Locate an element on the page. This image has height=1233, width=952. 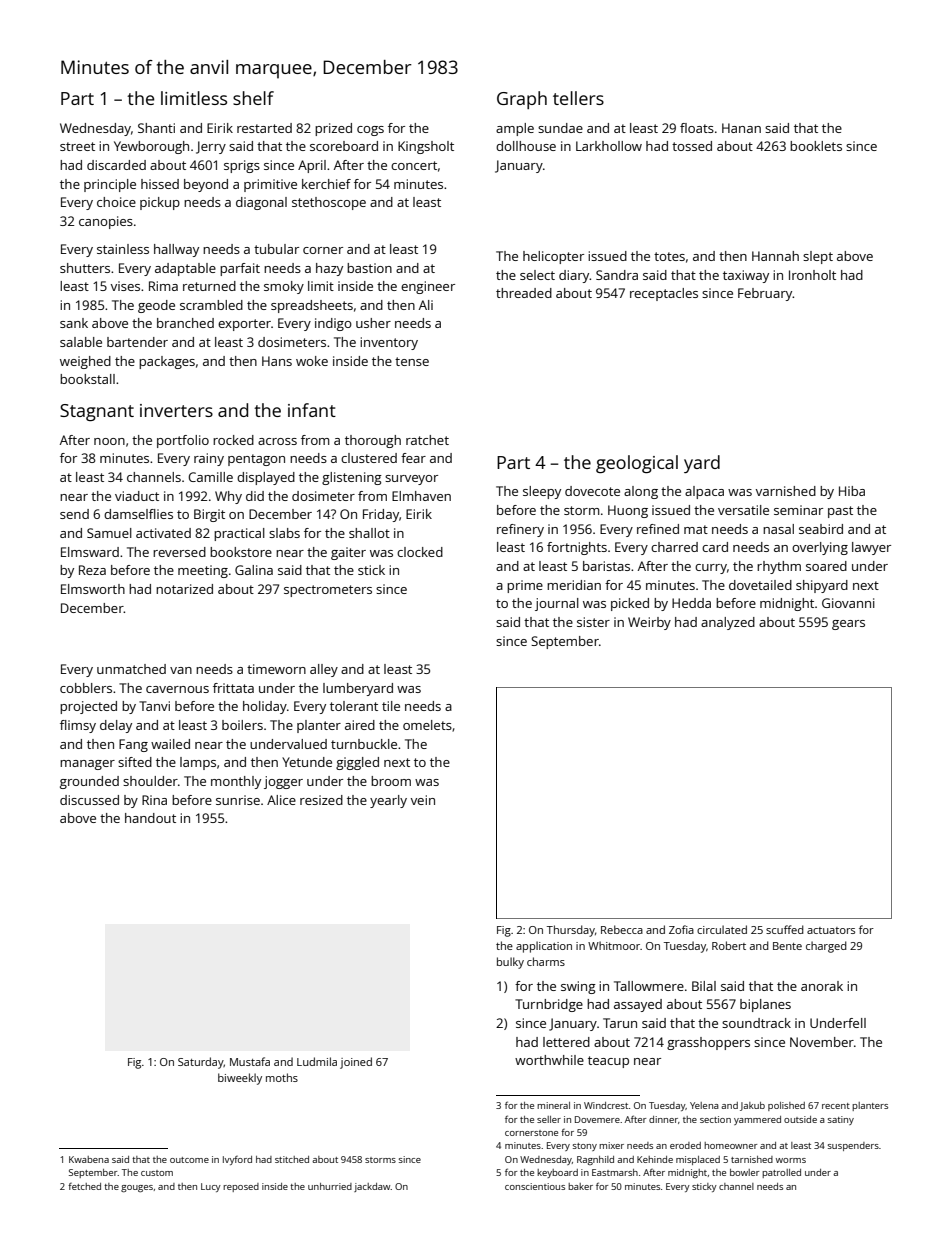
booklets is located at coordinates (816, 146).
